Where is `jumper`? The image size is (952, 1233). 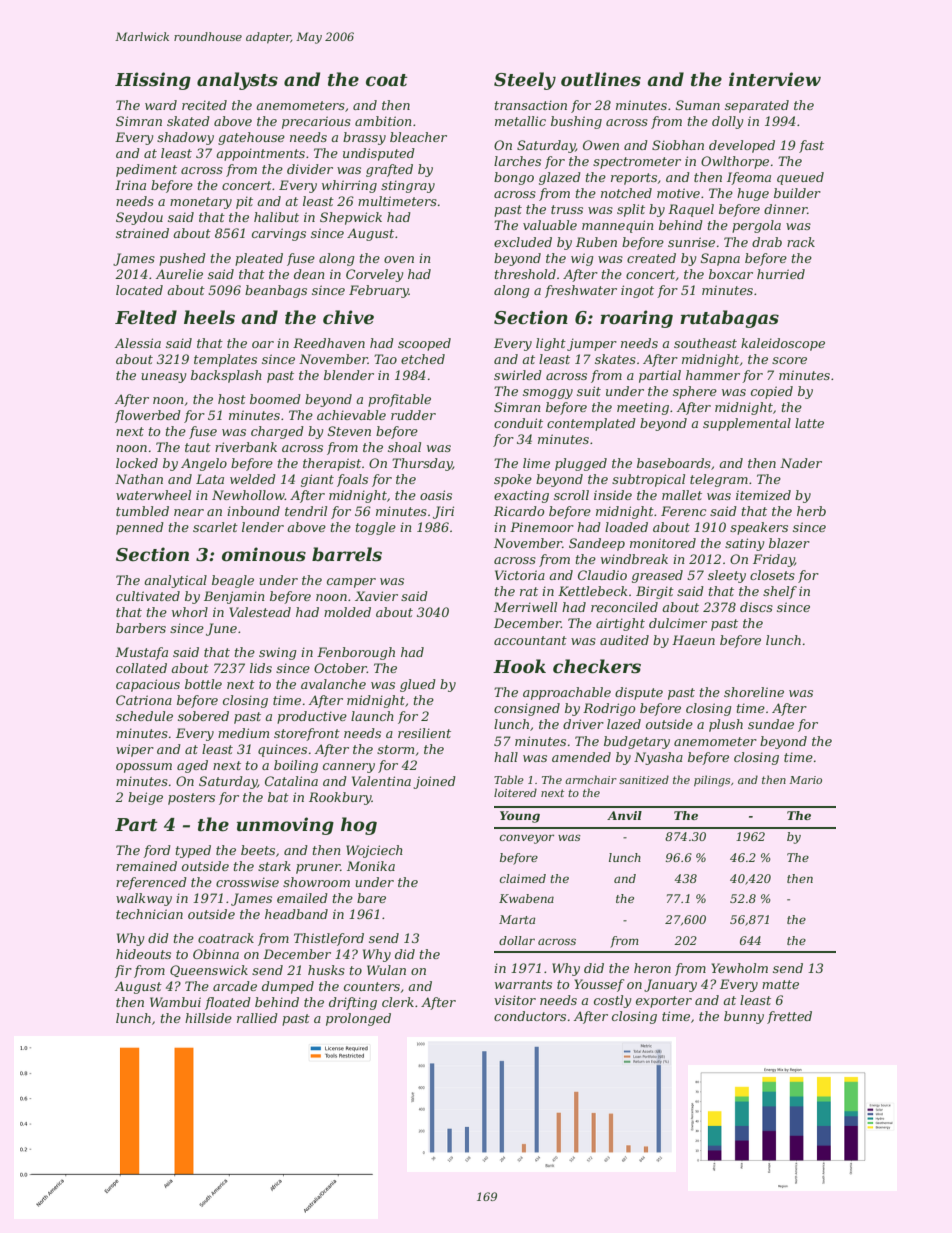
jumper is located at coordinates (592, 344).
